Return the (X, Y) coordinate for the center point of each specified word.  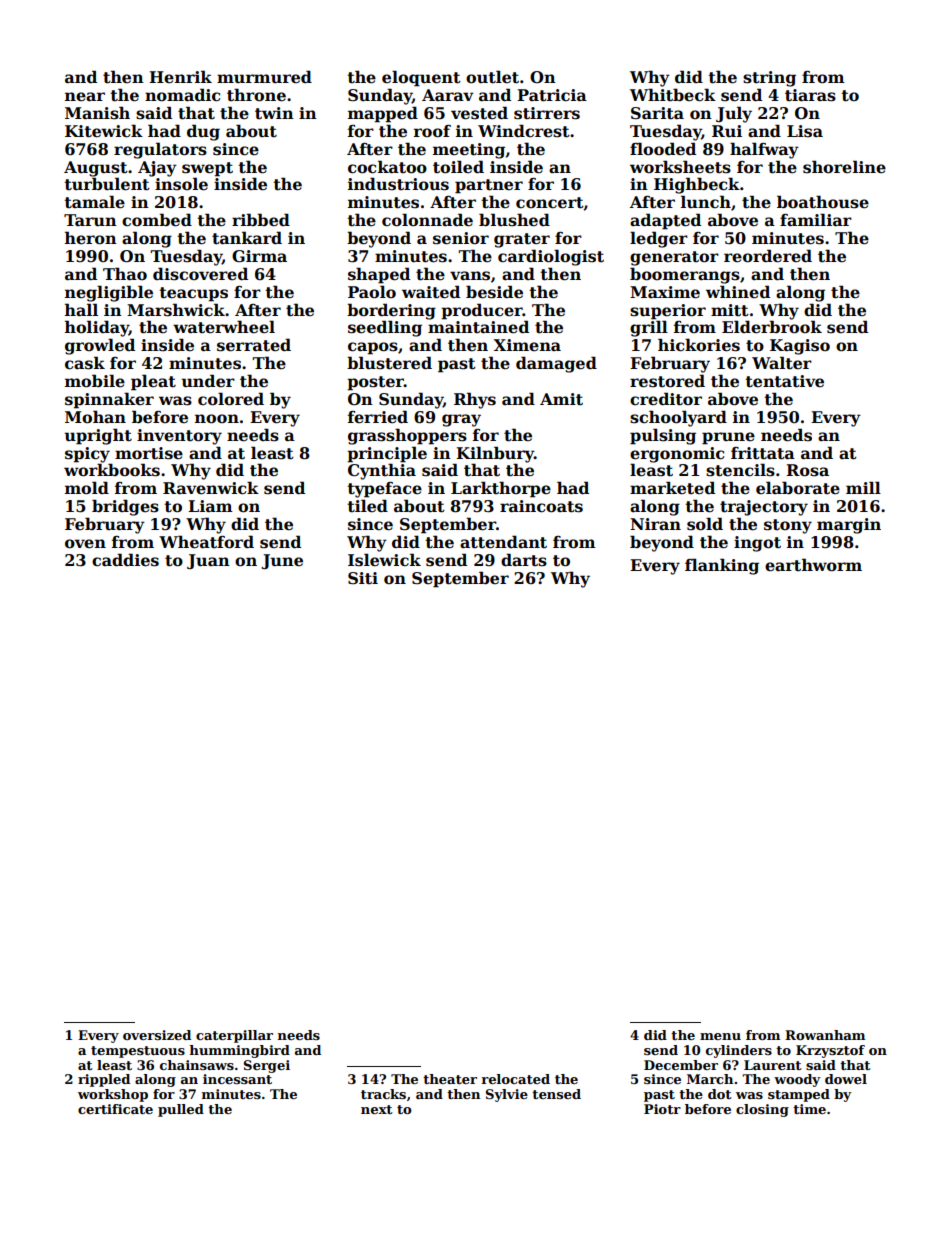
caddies (125, 560)
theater (450, 1079)
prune (728, 438)
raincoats (541, 506)
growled (100, 346)
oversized (157, 1035)
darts (524, 560)
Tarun (90, 220)
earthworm (813, 565)
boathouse (823, 202)
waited (431, 292)
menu (720, 1036)
